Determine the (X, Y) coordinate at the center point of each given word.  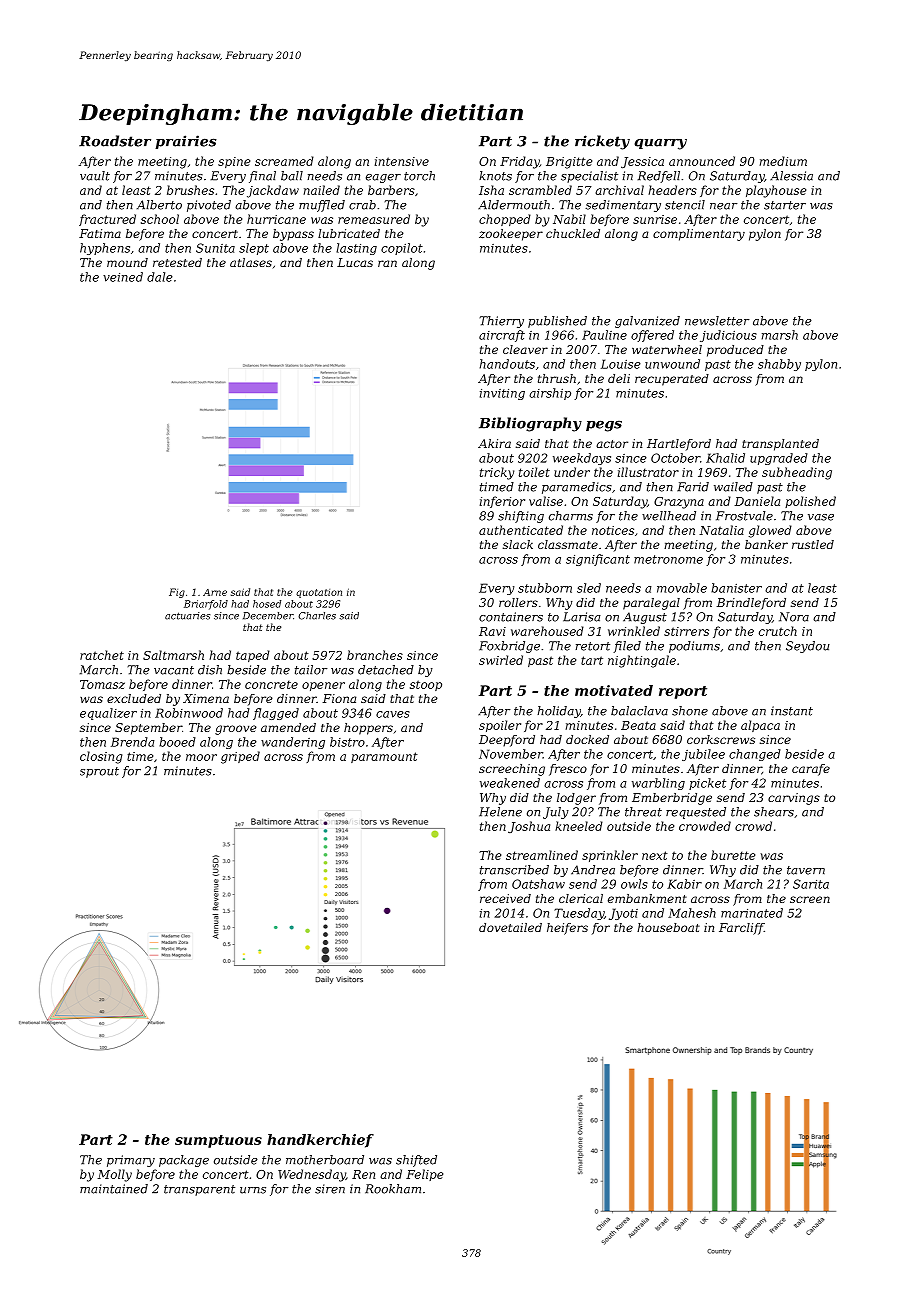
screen (810, 899)
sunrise (655, 219)
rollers (518, 602)
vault (95, 176)
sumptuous (218, 1141)
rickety (602, 142)
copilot (402, 249)
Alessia (791, 176)
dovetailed (510, 927)
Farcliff (741, 929)
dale (160, 277)
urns (253, 1190)
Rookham (393, 1189)
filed (627, 647)
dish (210, 670)
